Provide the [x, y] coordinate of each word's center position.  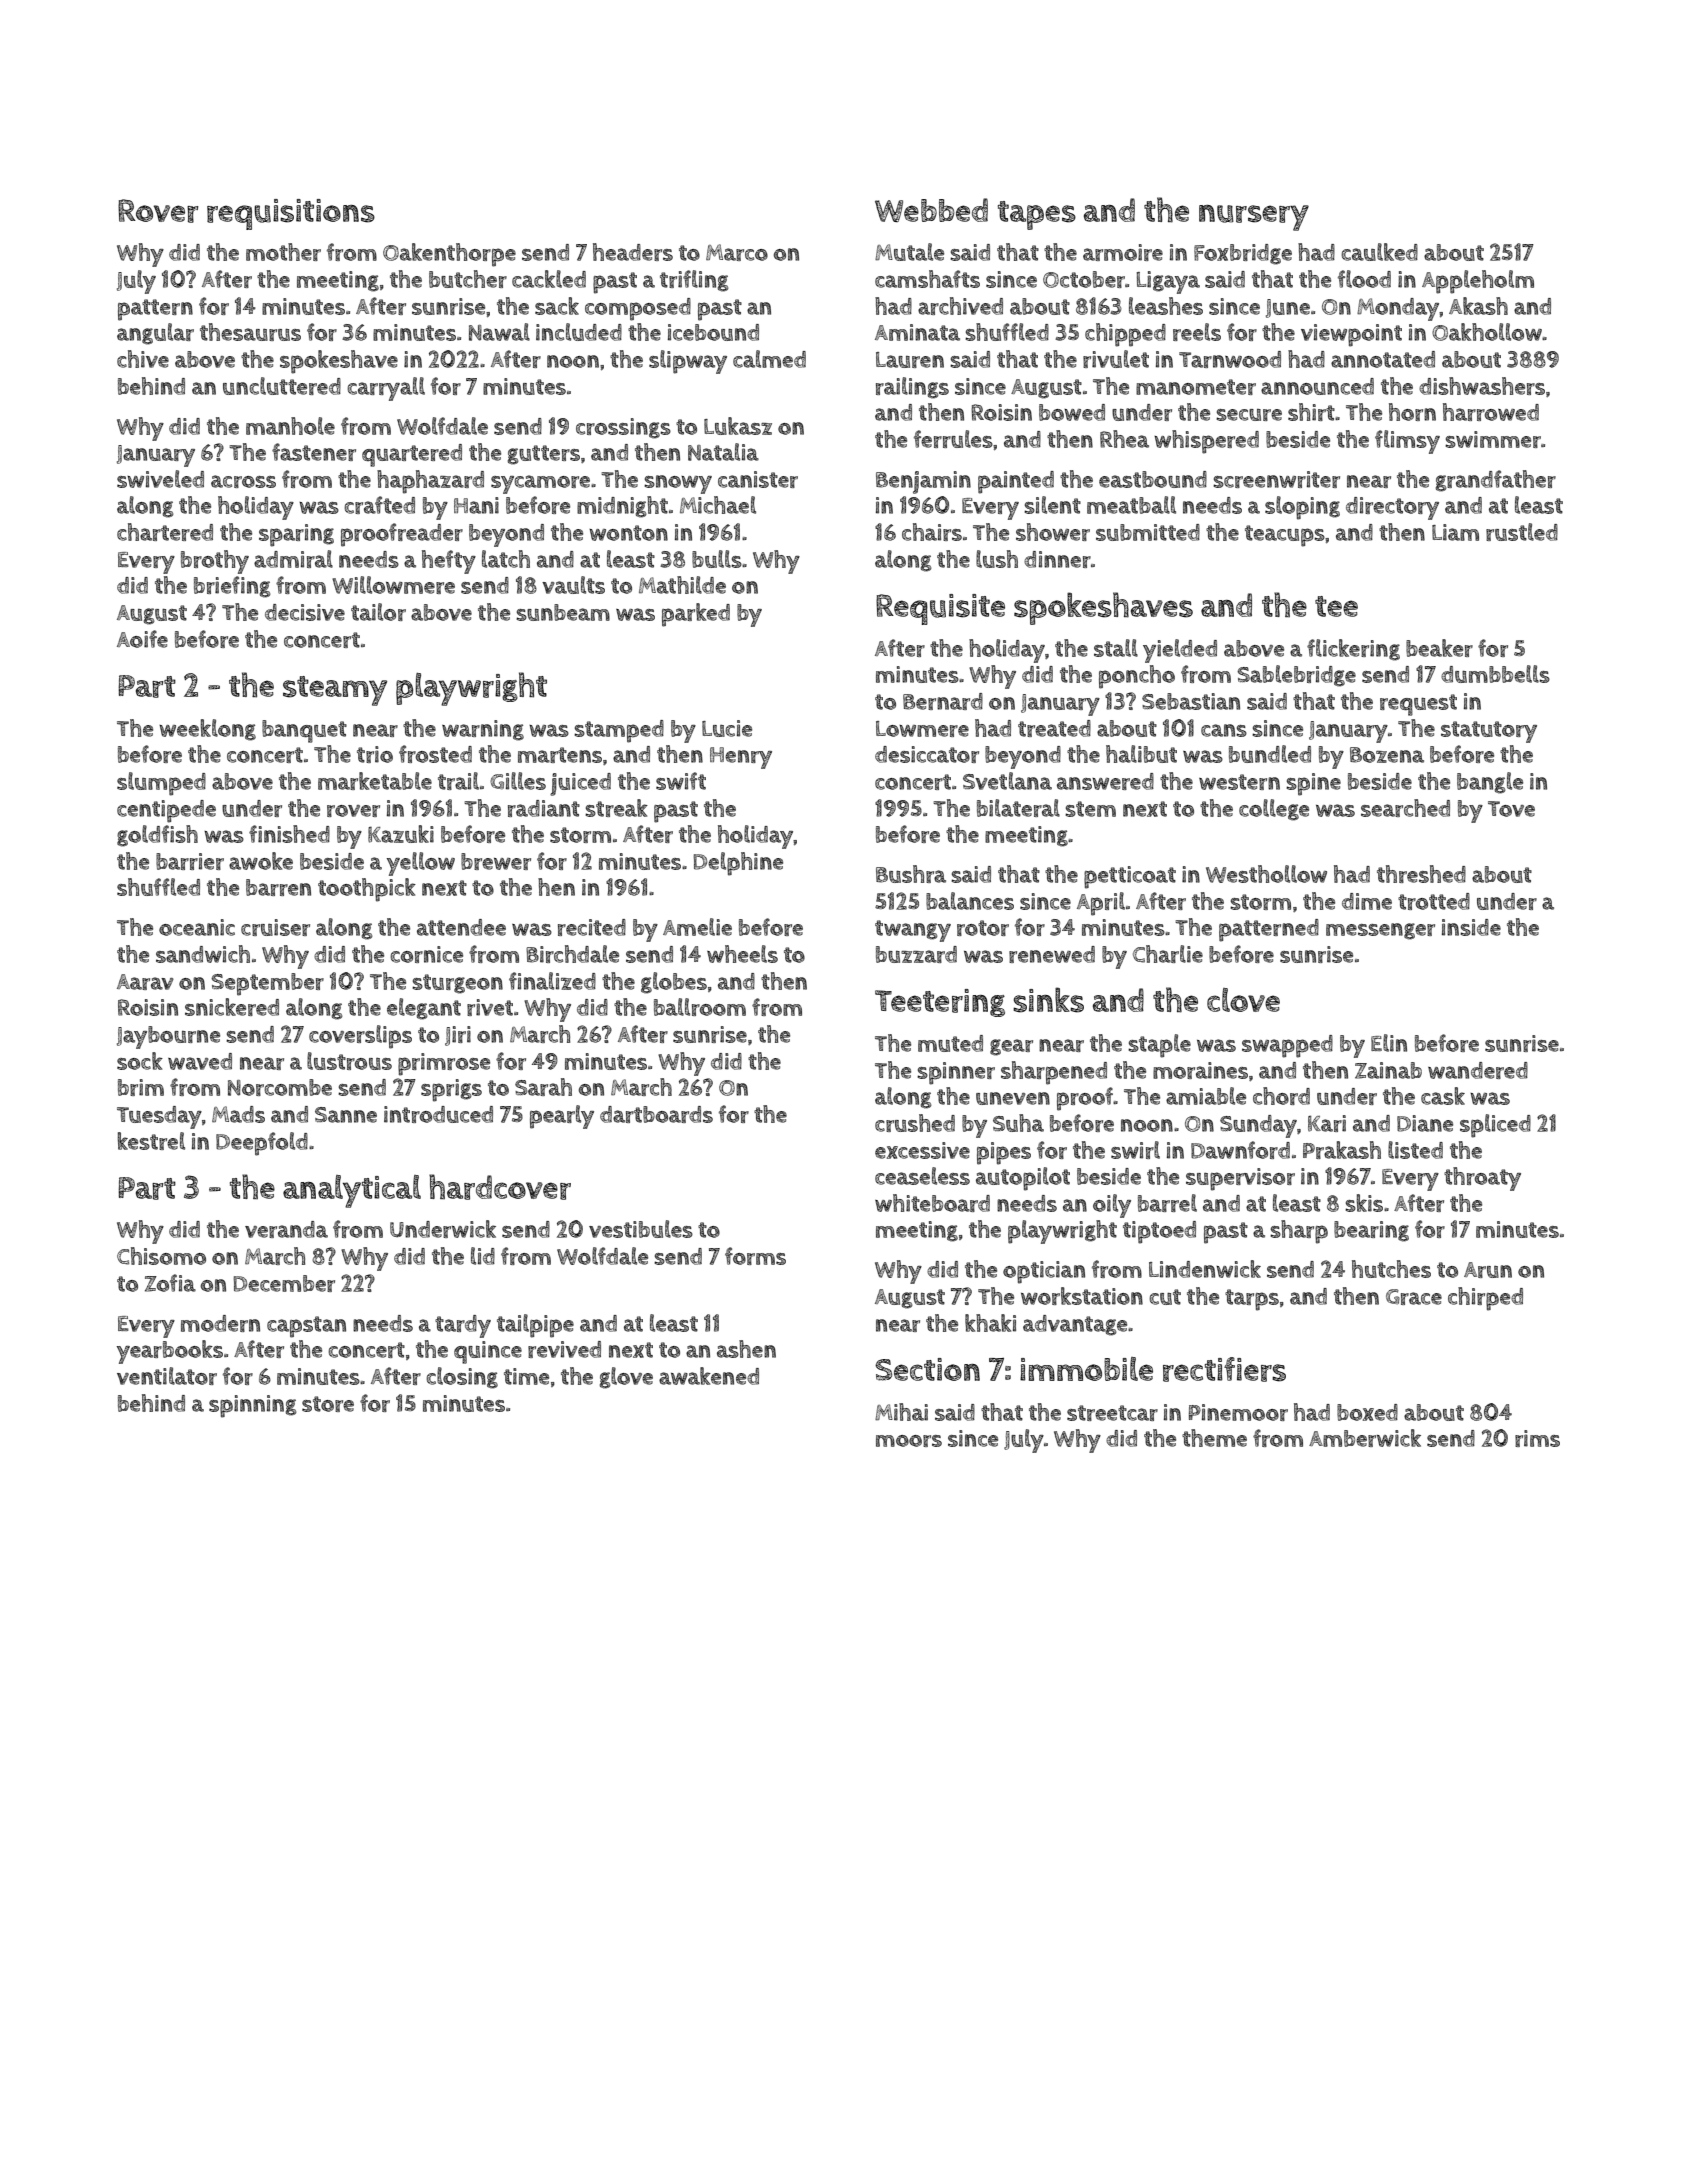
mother [283, 252]
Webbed [931, 210]
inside [1471, 927]
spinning [253, 1406]
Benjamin [923, 482]
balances [970, 901]
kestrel [151, 1141]
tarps [1252, 1300]
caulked [1379, 252]
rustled [1522, 532]
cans [1224, 730]
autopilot [1023, 1179]
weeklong [207, 730]
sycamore [540, 484]
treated [1054, 728]
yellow [420, 864]
